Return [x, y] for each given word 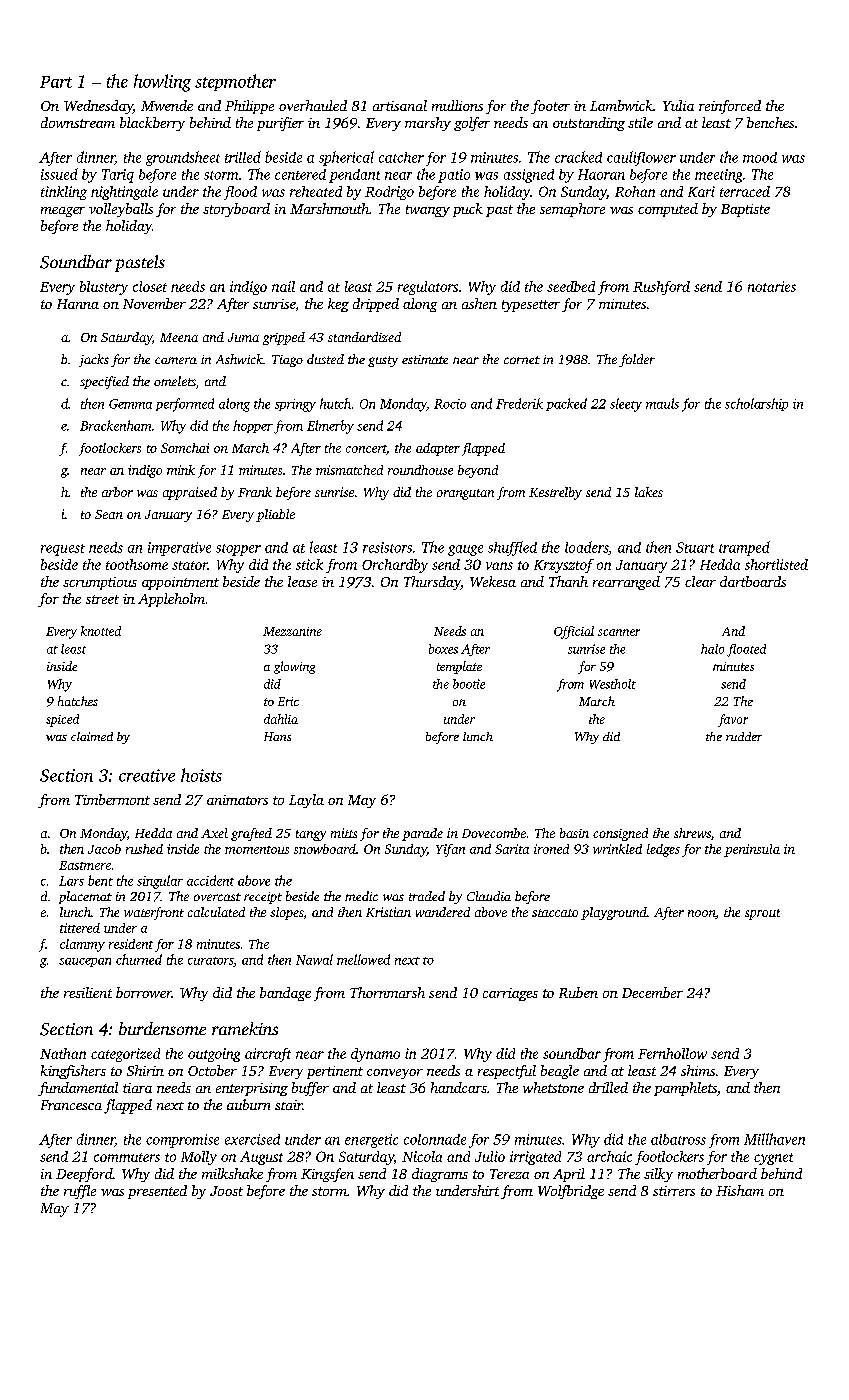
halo [712, 649]
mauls [662, 403]
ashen [479, 303]
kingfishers [73, 1072]
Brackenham [115, 425]
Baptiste [745, 210]
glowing [294, 667]
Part [56, 82]
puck [468, 210]
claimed [92, 736]
